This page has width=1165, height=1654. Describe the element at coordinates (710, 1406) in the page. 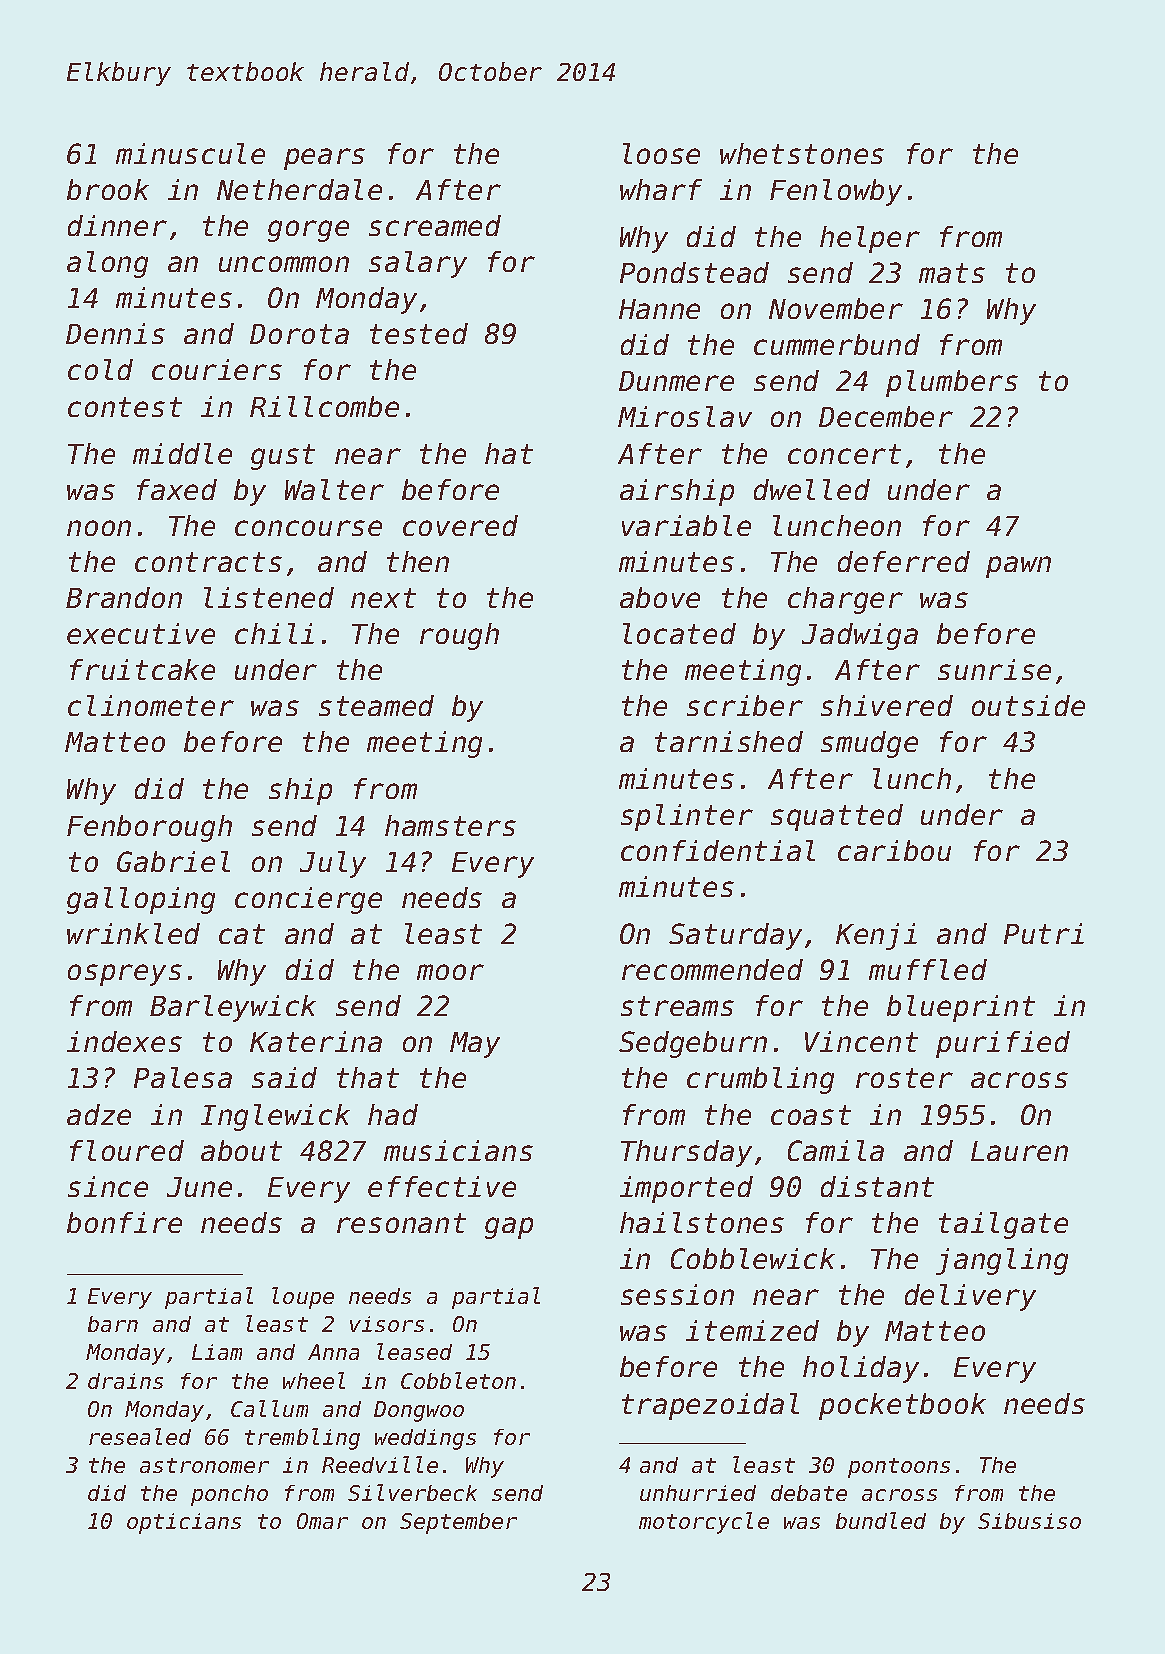

I see `trapezoidal` at that location.
